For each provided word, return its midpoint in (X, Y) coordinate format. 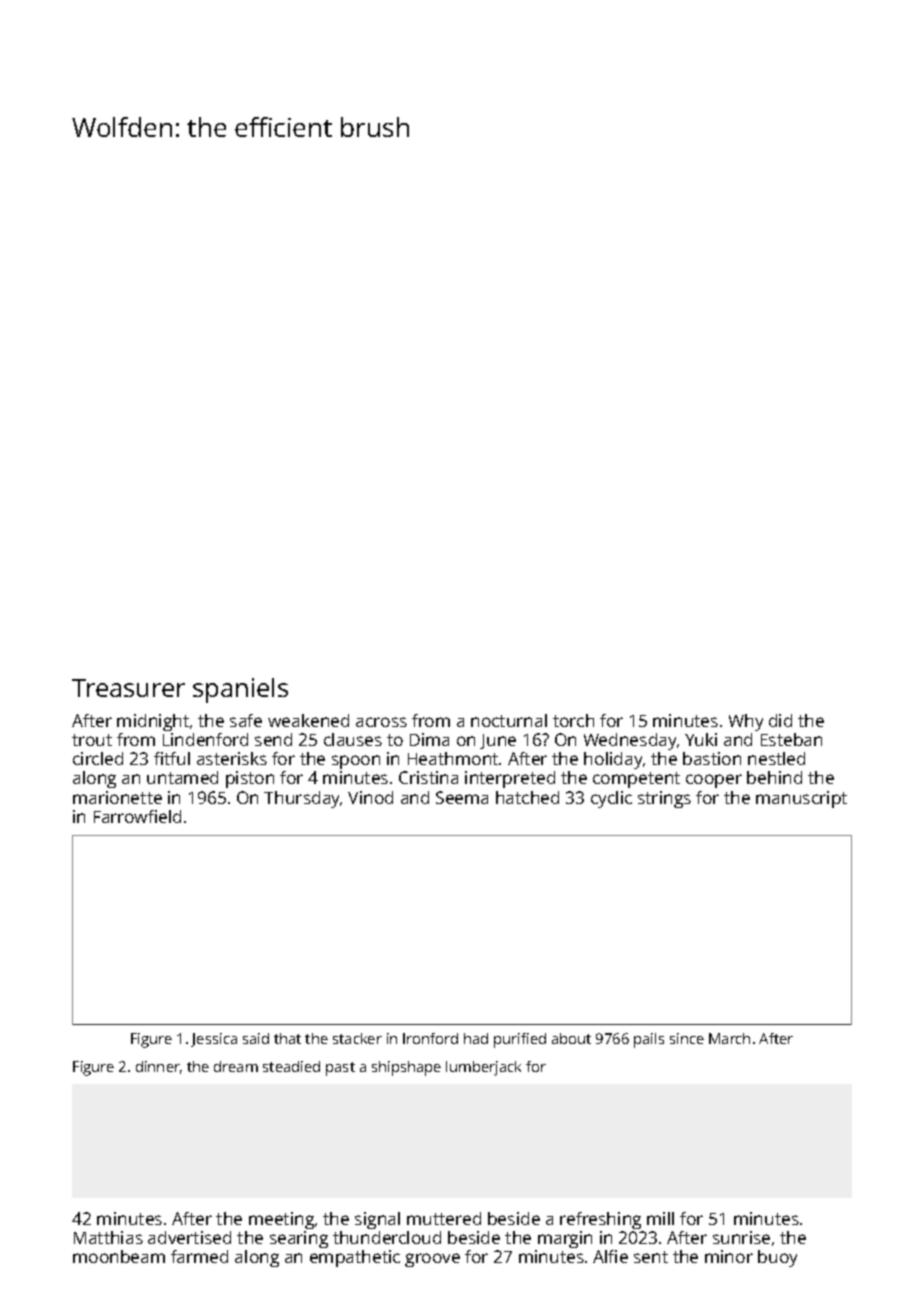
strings (664, 799)
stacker (357, 1038)
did (780, 720)
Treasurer (128, 688)
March (729, 1038)
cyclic (611, 799)
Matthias (108, 1237)
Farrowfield (137, 816)
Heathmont (453, 758)
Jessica (214, 1040)
